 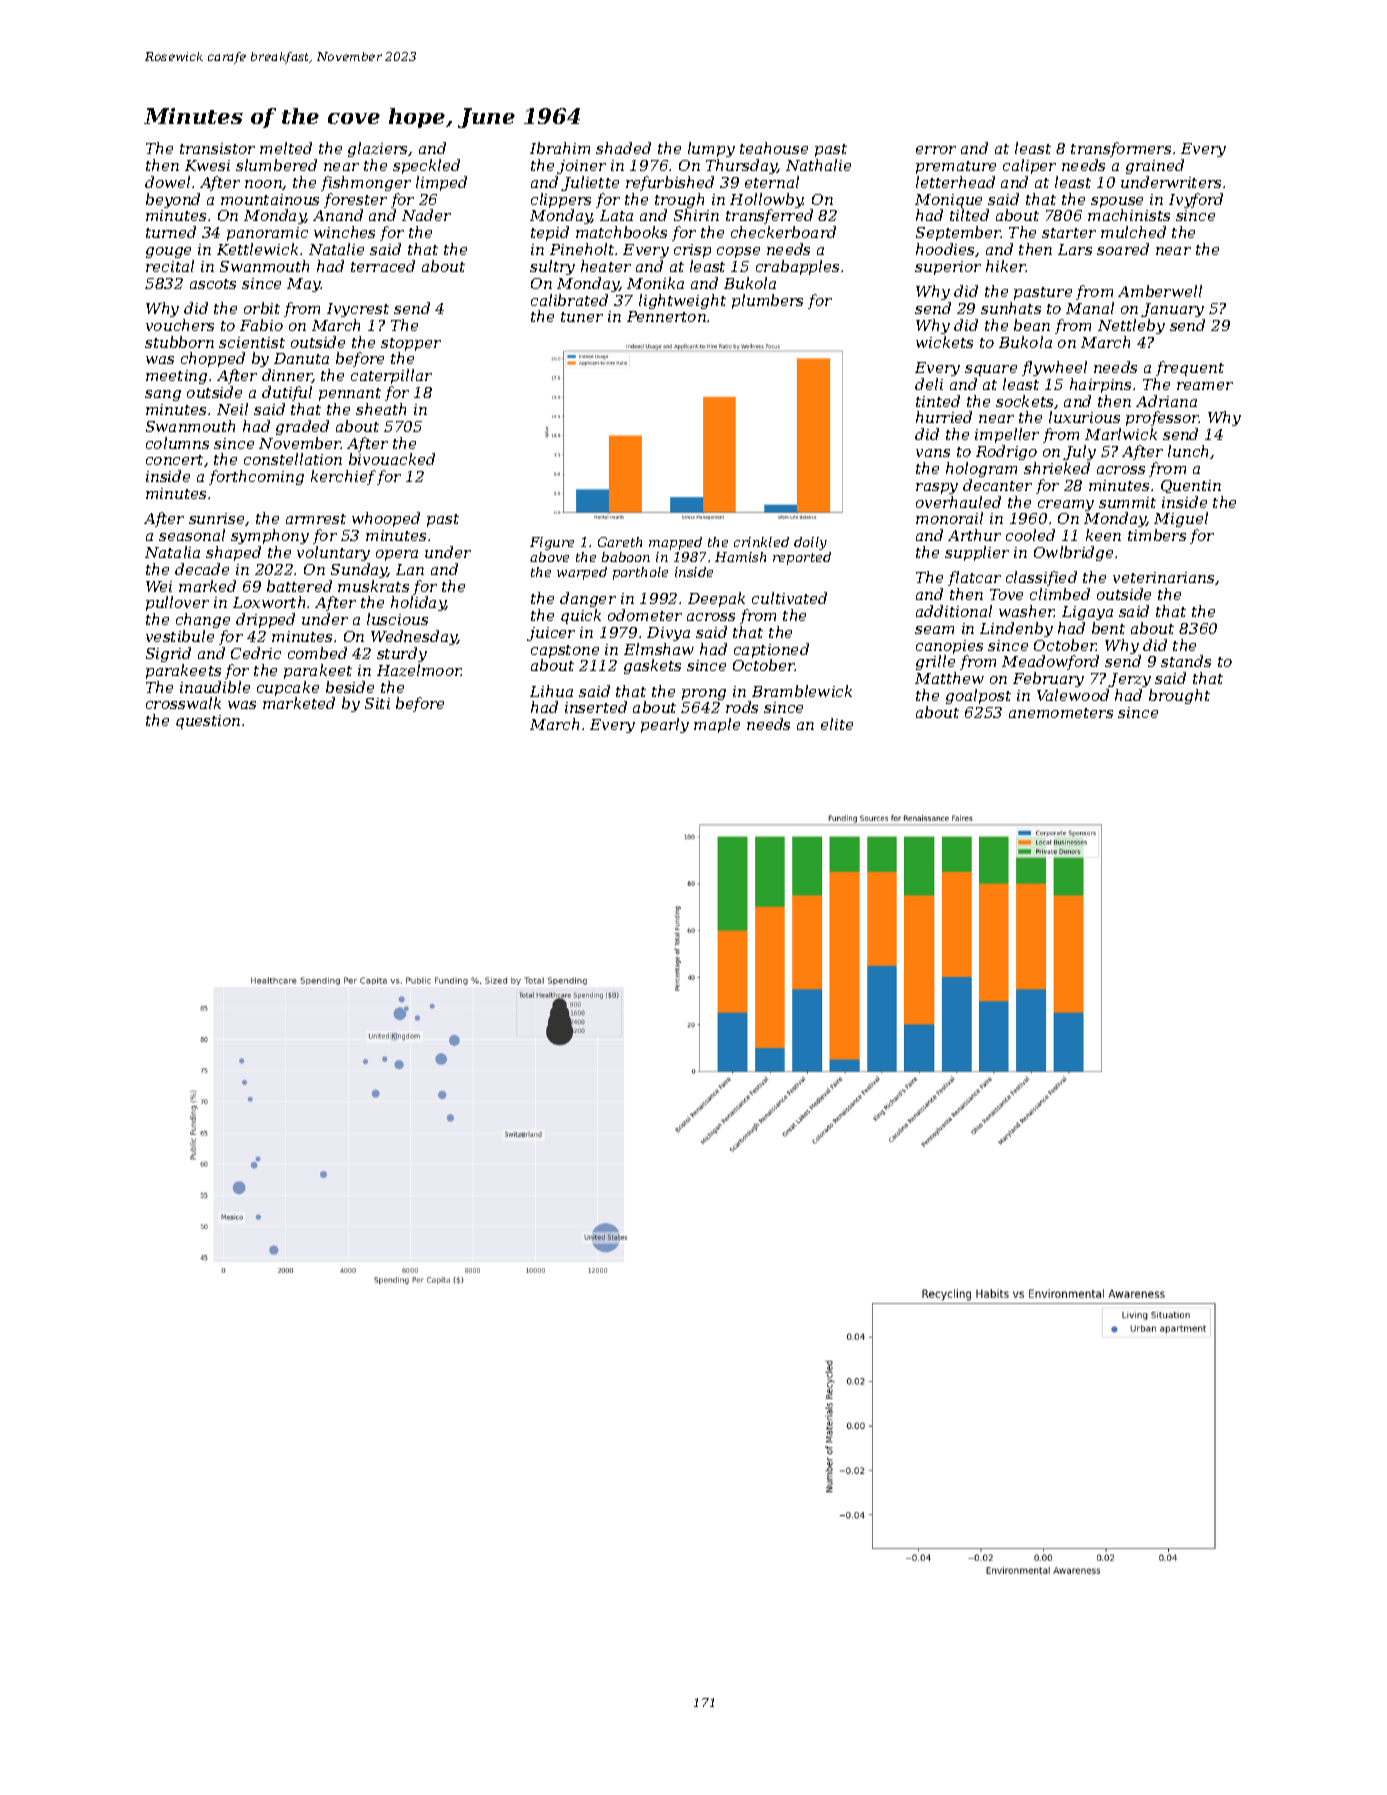 What do you see at coordinates (810, 543) in the screenshot?
I see `doily` at bounding box center [810, 543].
